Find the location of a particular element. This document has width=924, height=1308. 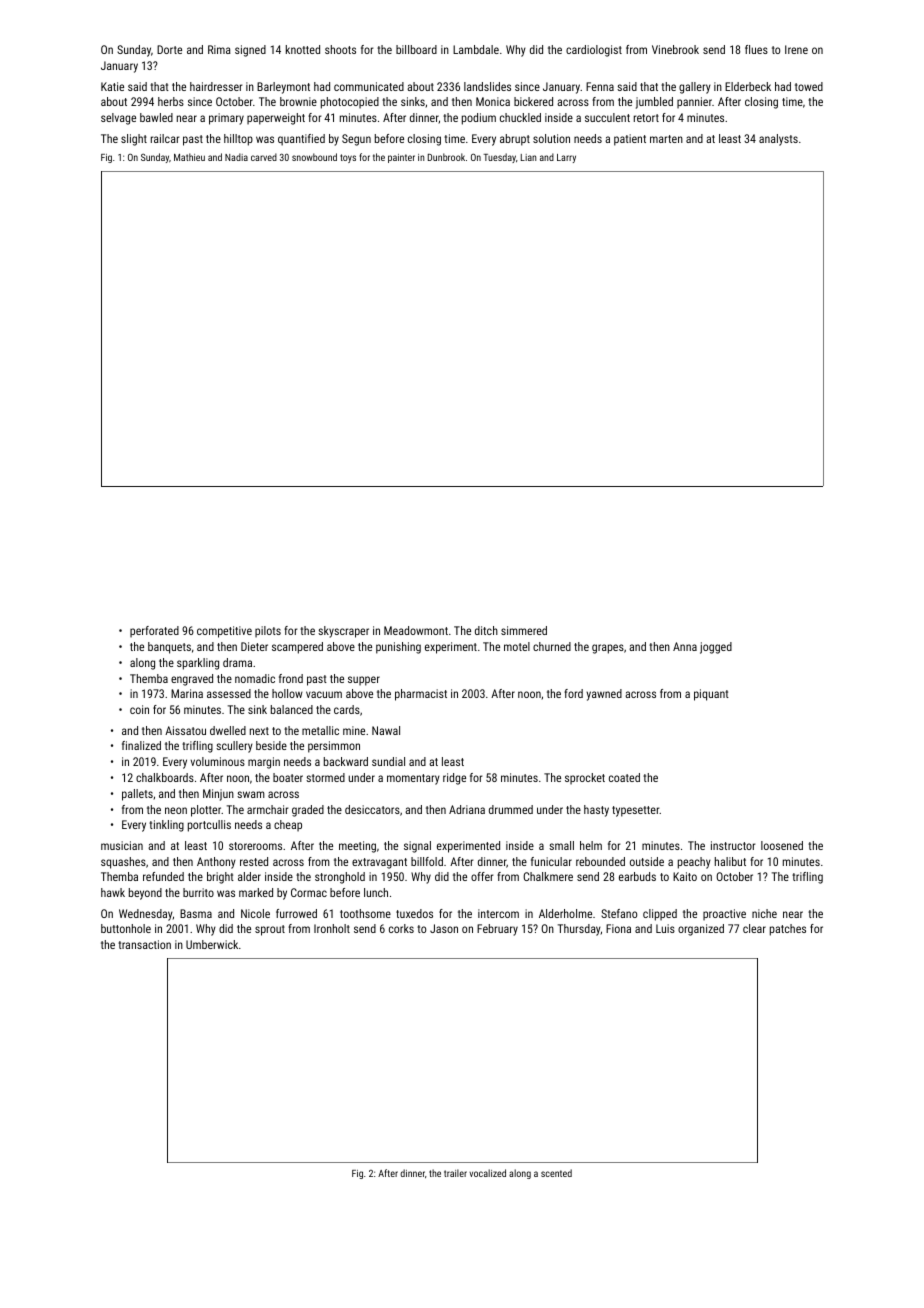

Lambdale is located at coordinates (476, 49).
